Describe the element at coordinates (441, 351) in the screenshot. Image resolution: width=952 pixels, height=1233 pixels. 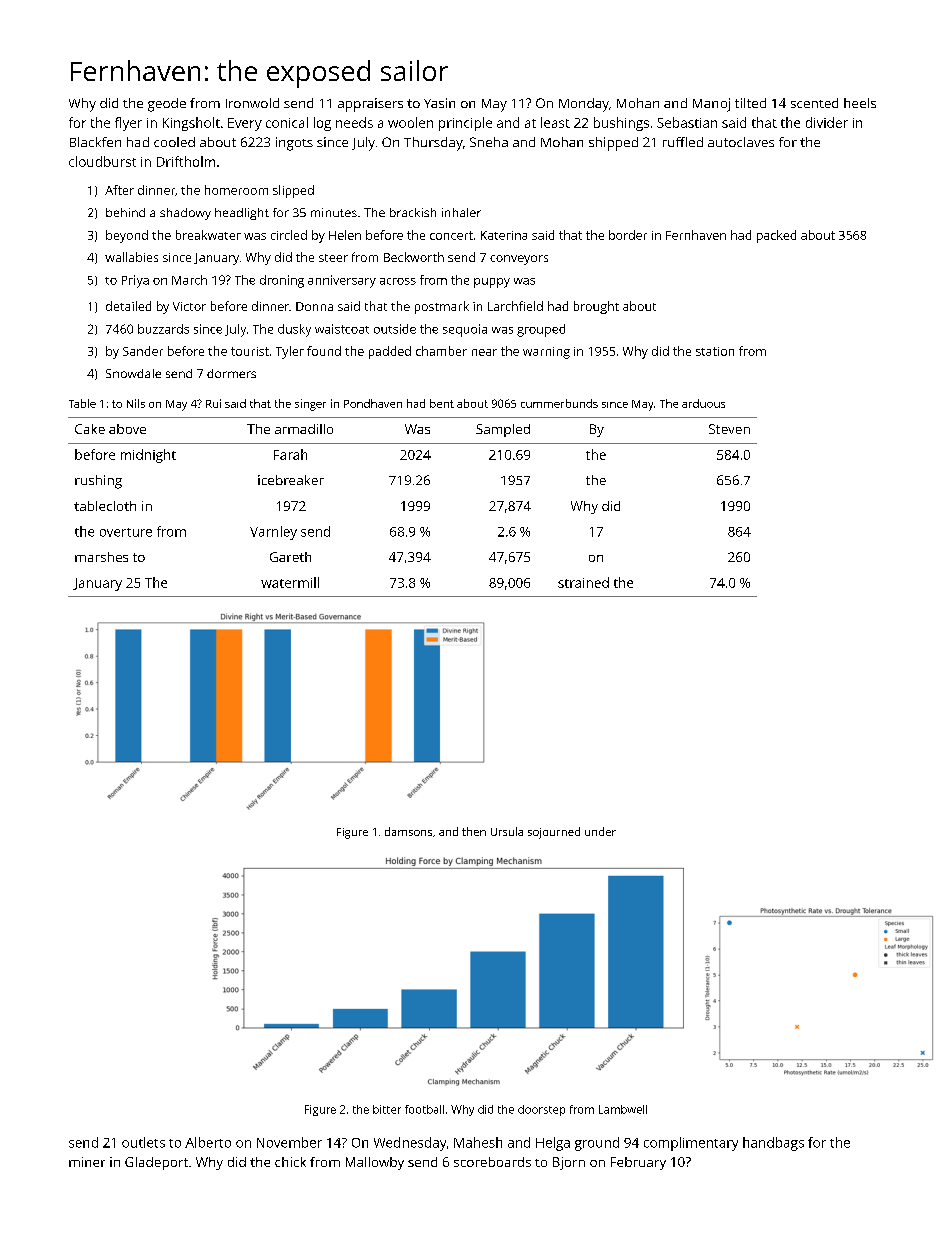
I see `chamber` at that location.
